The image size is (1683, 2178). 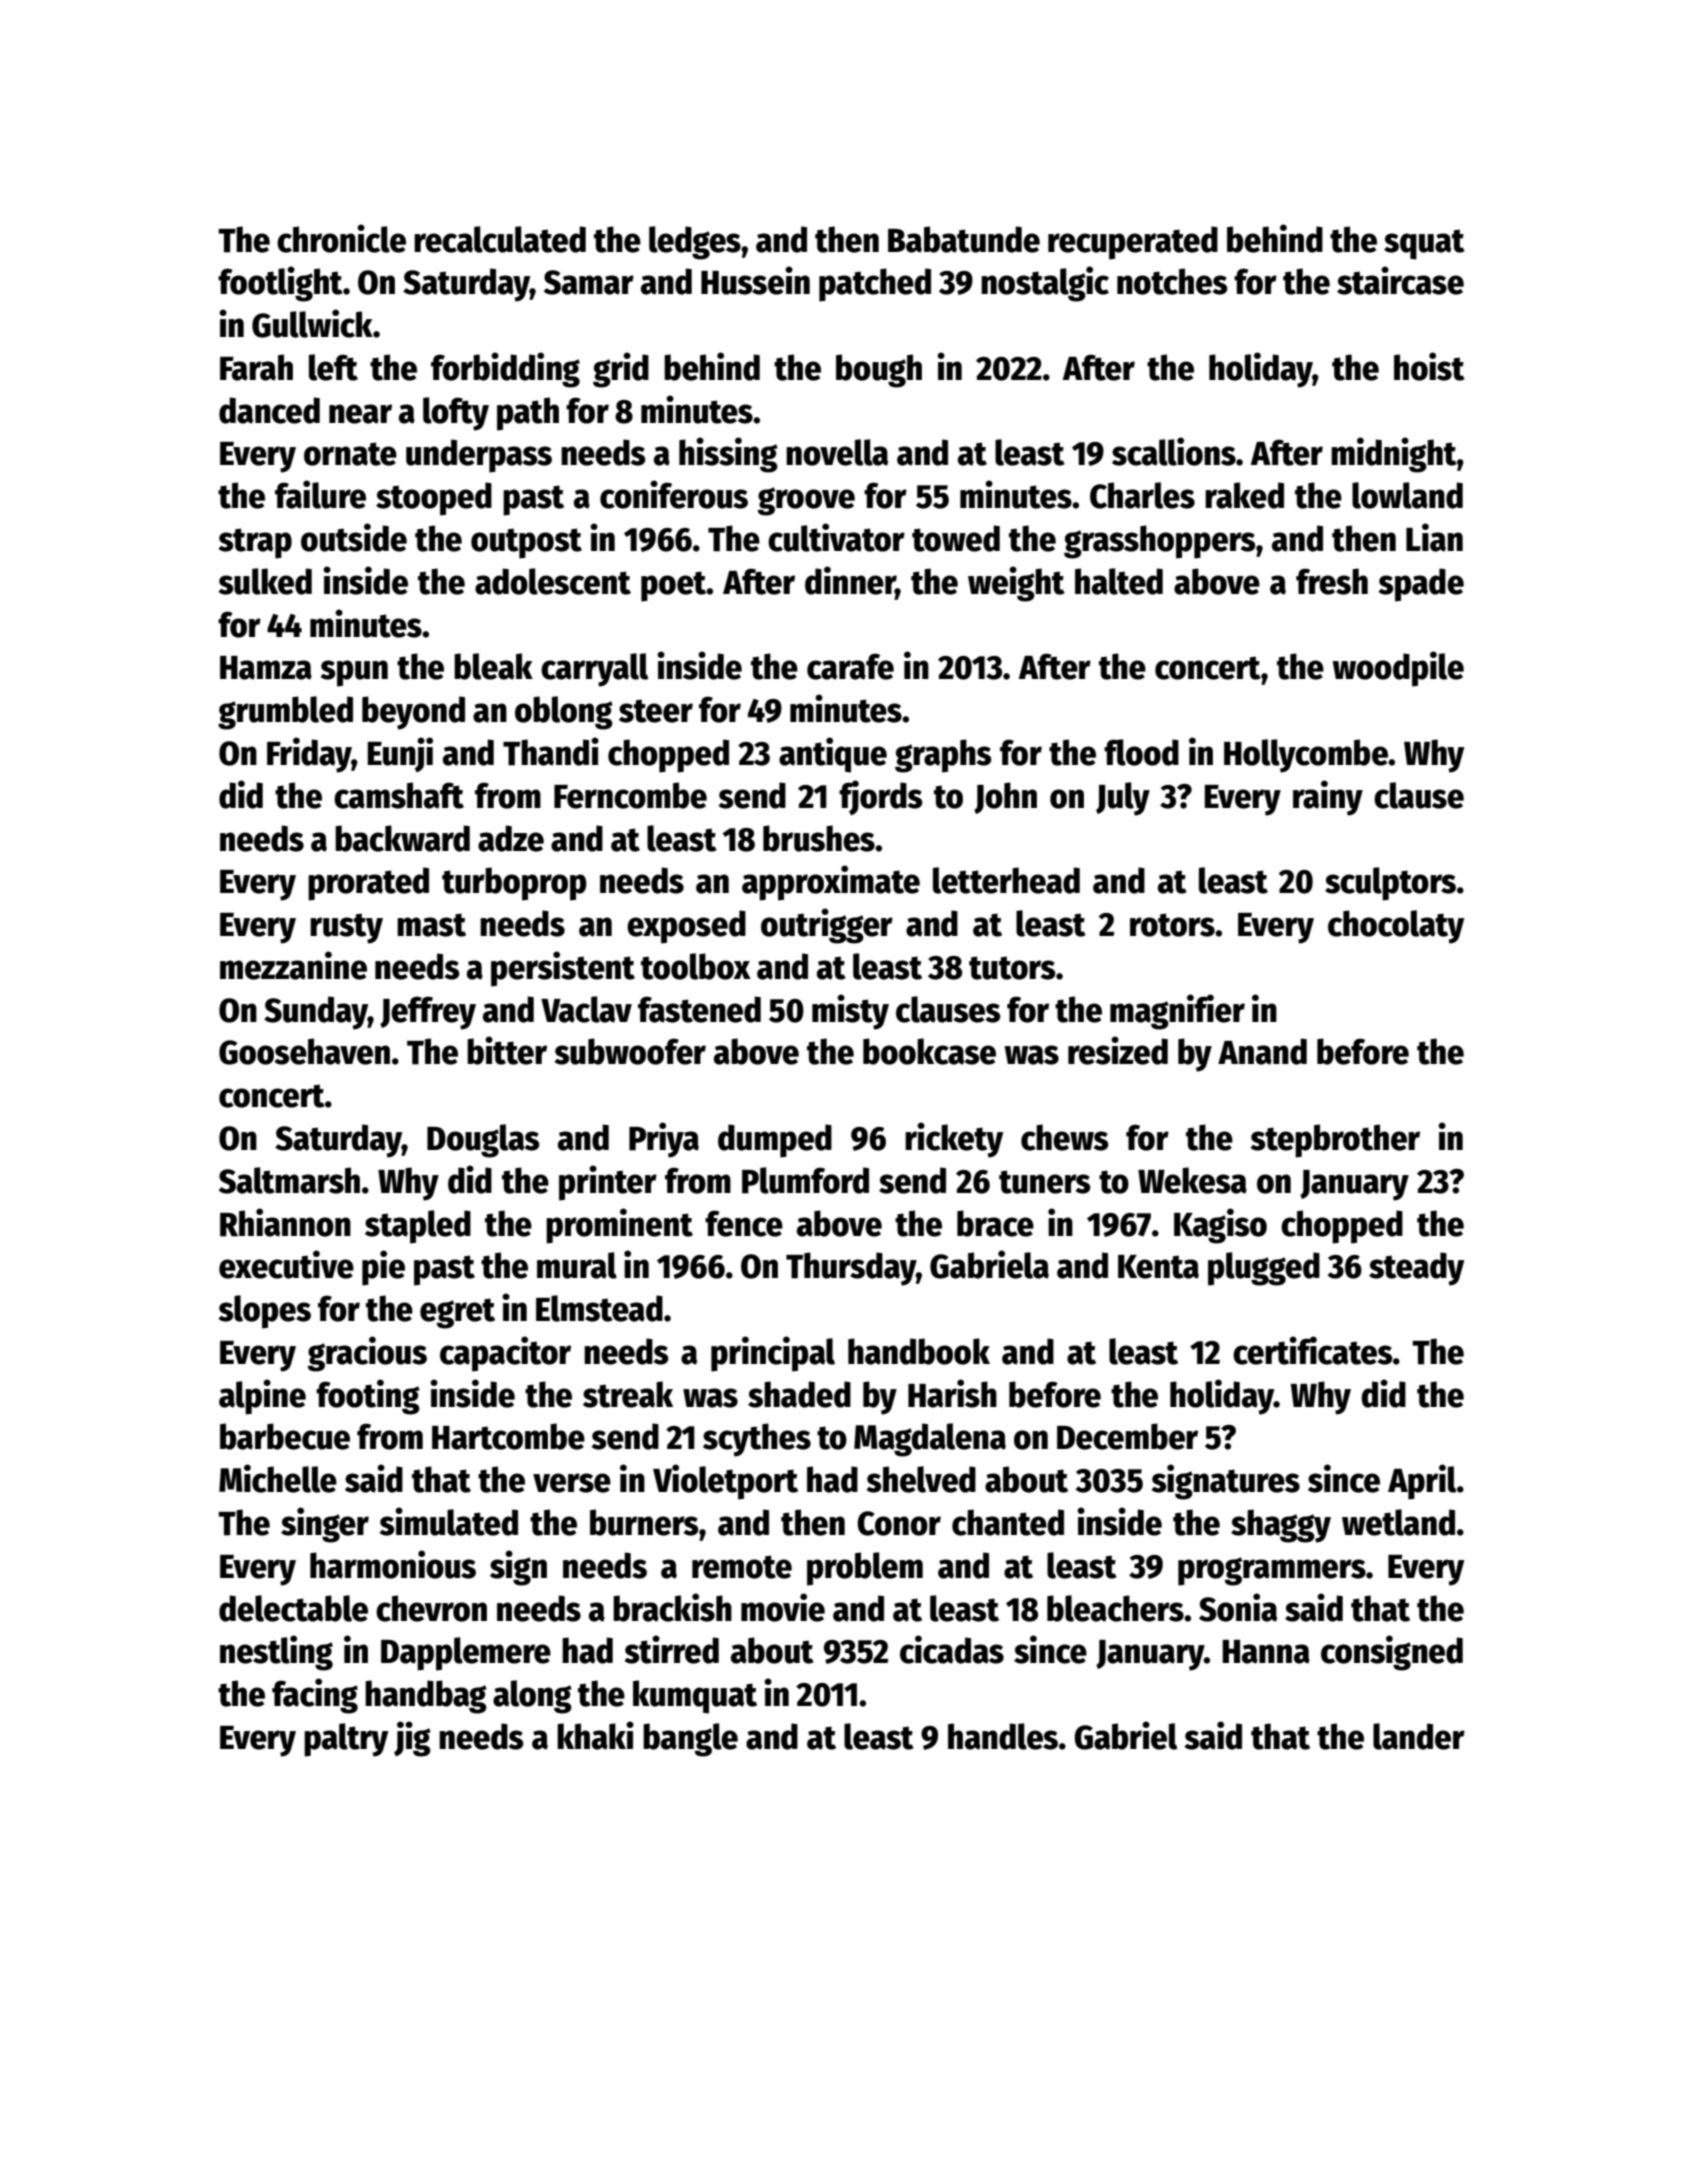 I want to click on Friday, so click(x=309, y=755).
